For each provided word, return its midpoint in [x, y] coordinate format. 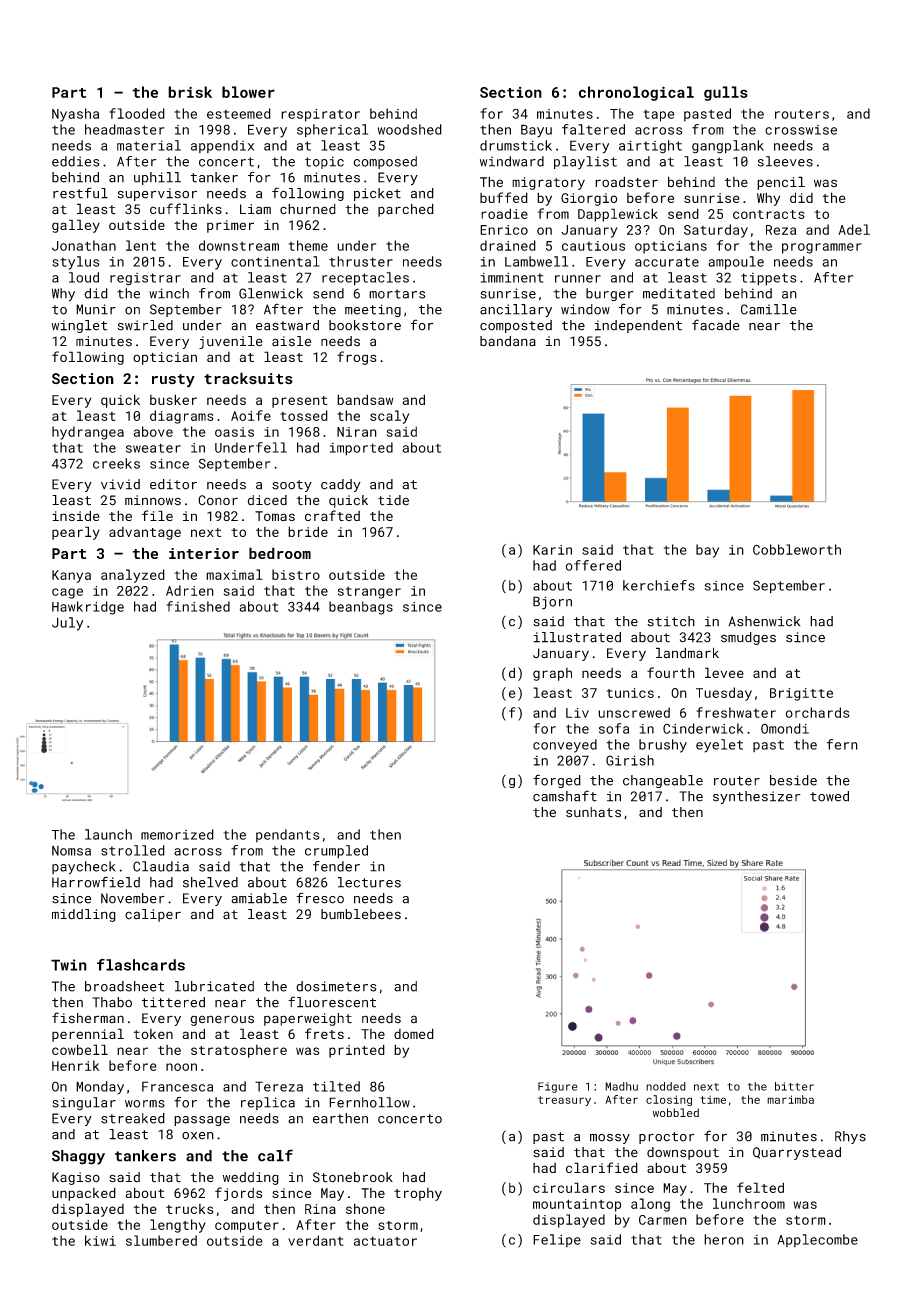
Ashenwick [764, 621]
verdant [316, 1240]
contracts [769, 214]
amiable [259, 898]
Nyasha [75, 115]
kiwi [100, 1240]
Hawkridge [88, 608]
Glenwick [271, 293]
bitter [794, 1086]
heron [724, 1239]
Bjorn [552, 603]
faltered [593, 129]
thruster [361, 261]
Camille [769, 309]
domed [414, 1033]
